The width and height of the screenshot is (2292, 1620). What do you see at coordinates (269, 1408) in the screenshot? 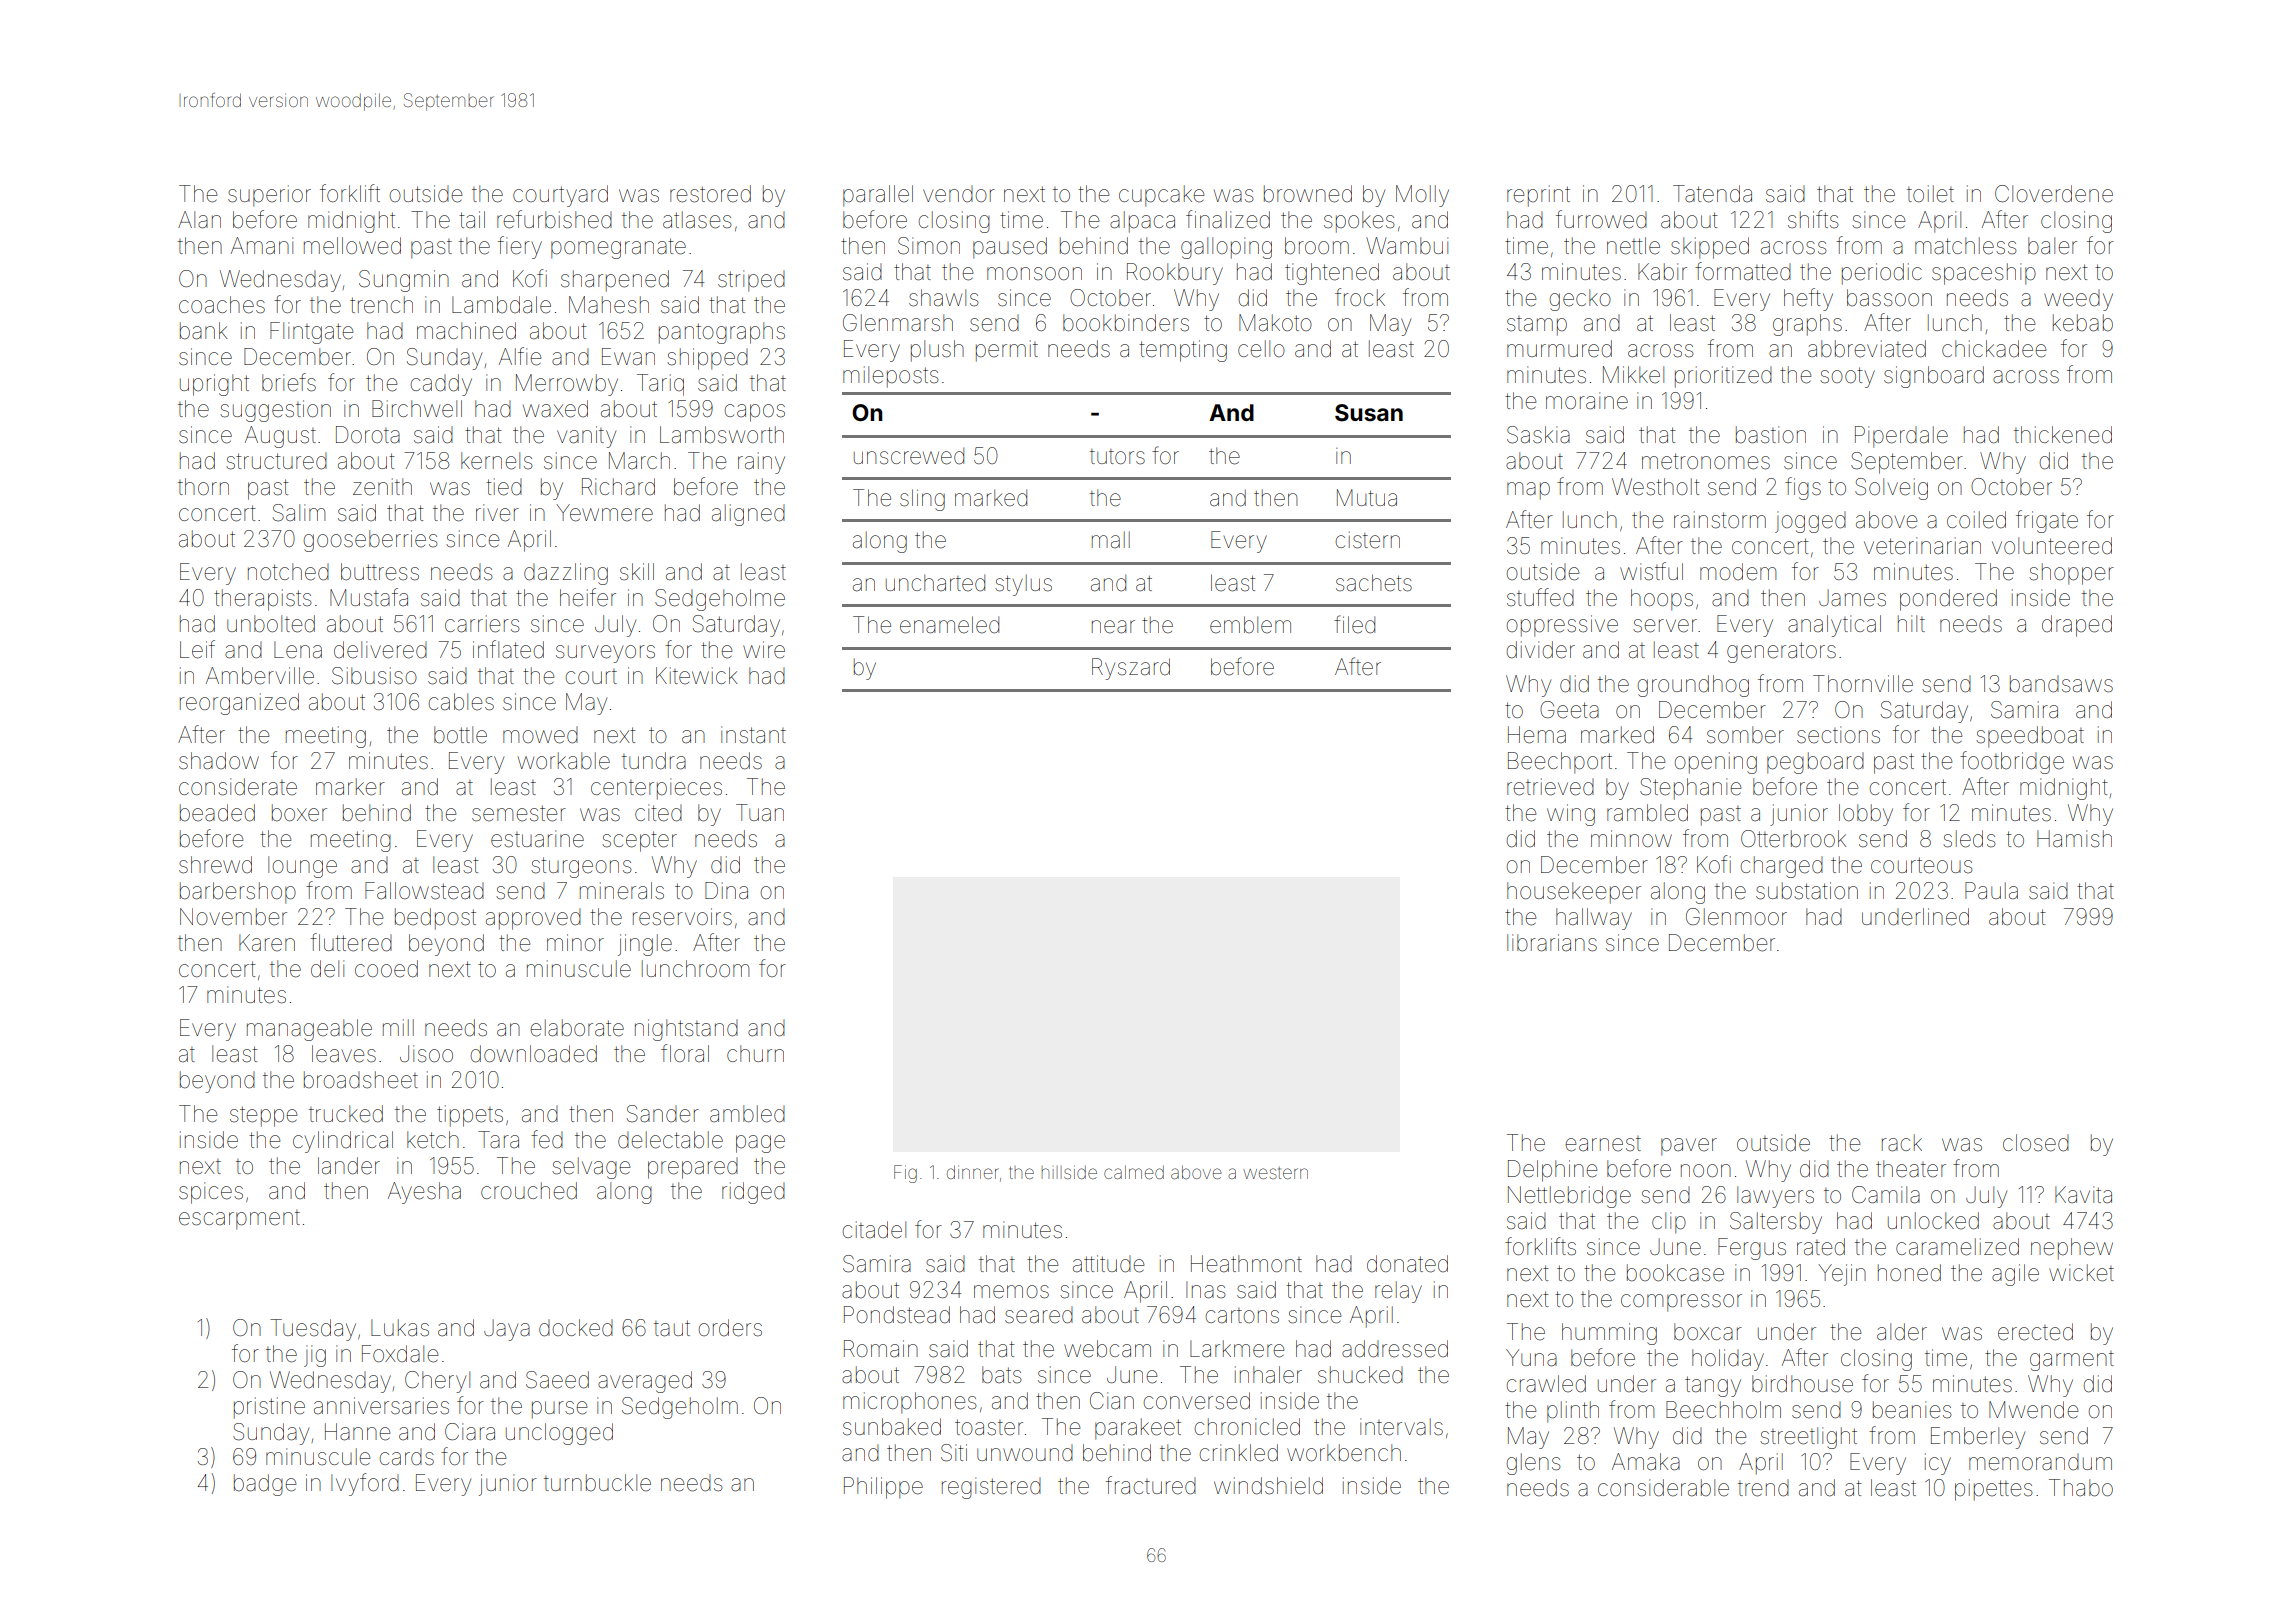
I see `pristine` at bounding box center [269, 1408].
